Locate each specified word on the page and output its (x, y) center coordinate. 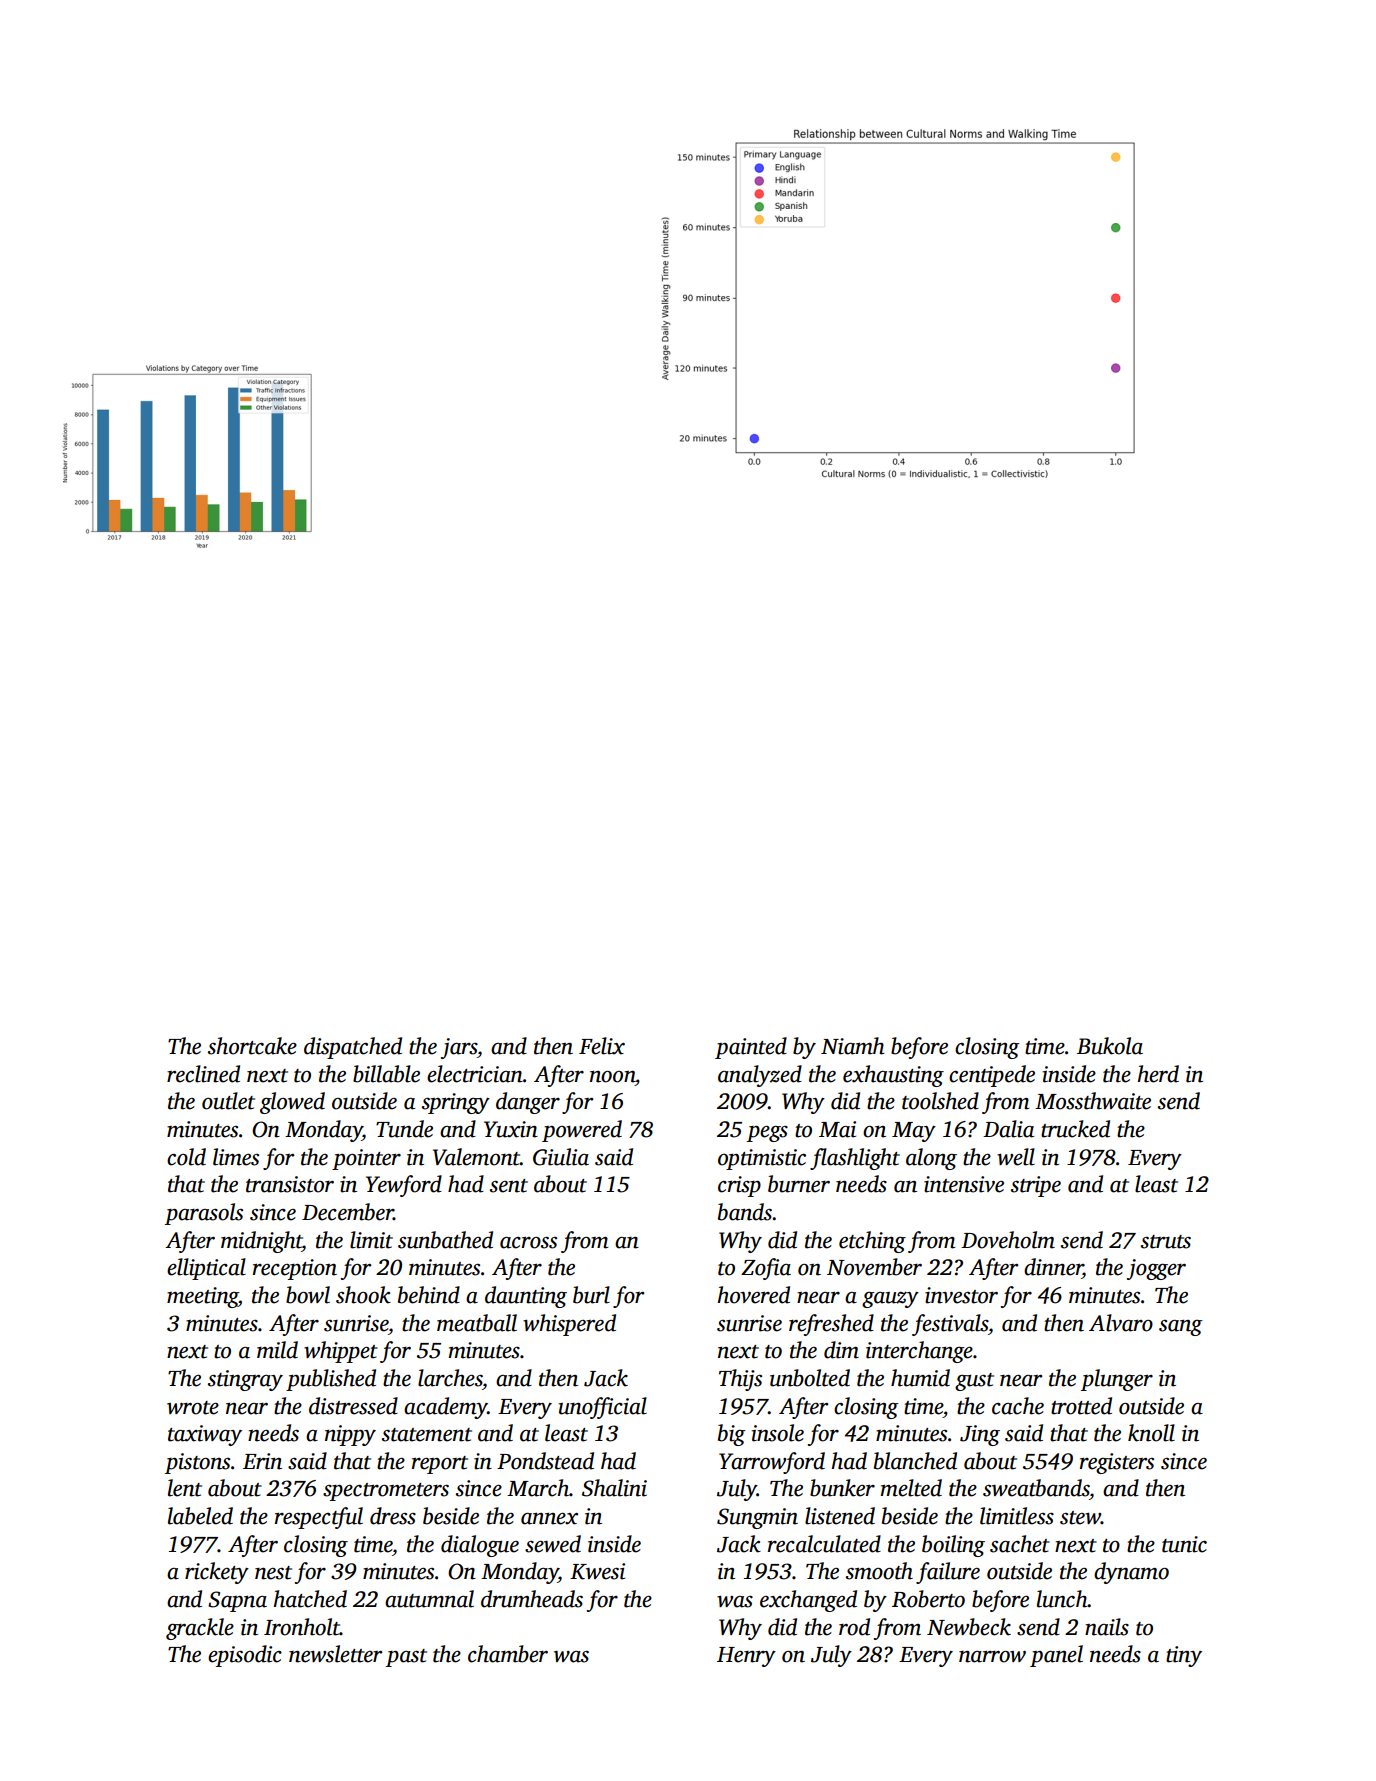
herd (1158, 1074)
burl (591, 1295)
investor (961, 1295)
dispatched (353, 1048)
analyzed (760, 1076)
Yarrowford (772, 1463)
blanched (915, 1461)
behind (429, 1295)
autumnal (429, 1599)
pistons (197, 1463)
